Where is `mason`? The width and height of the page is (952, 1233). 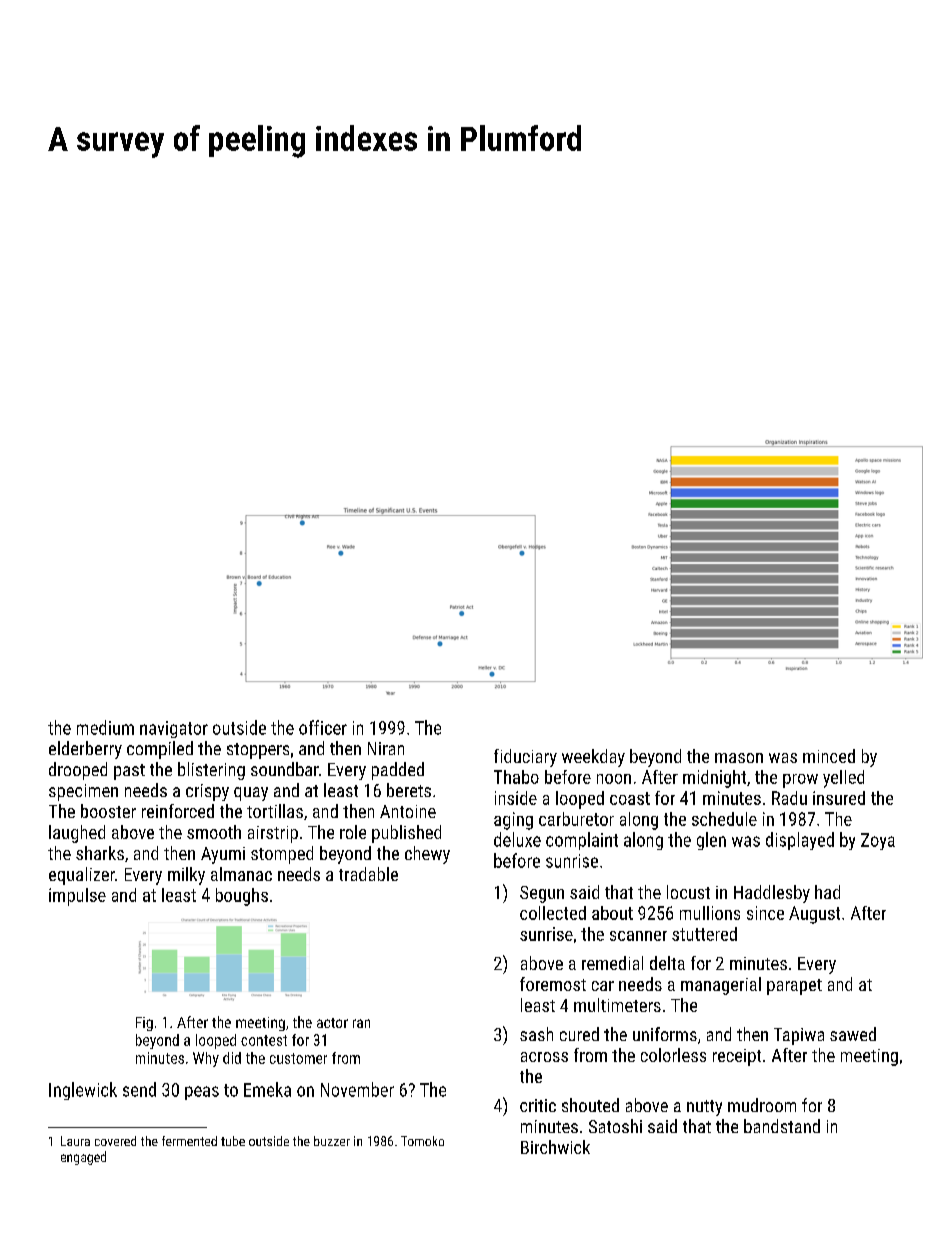
mason is located at coordinates (739, 758).
